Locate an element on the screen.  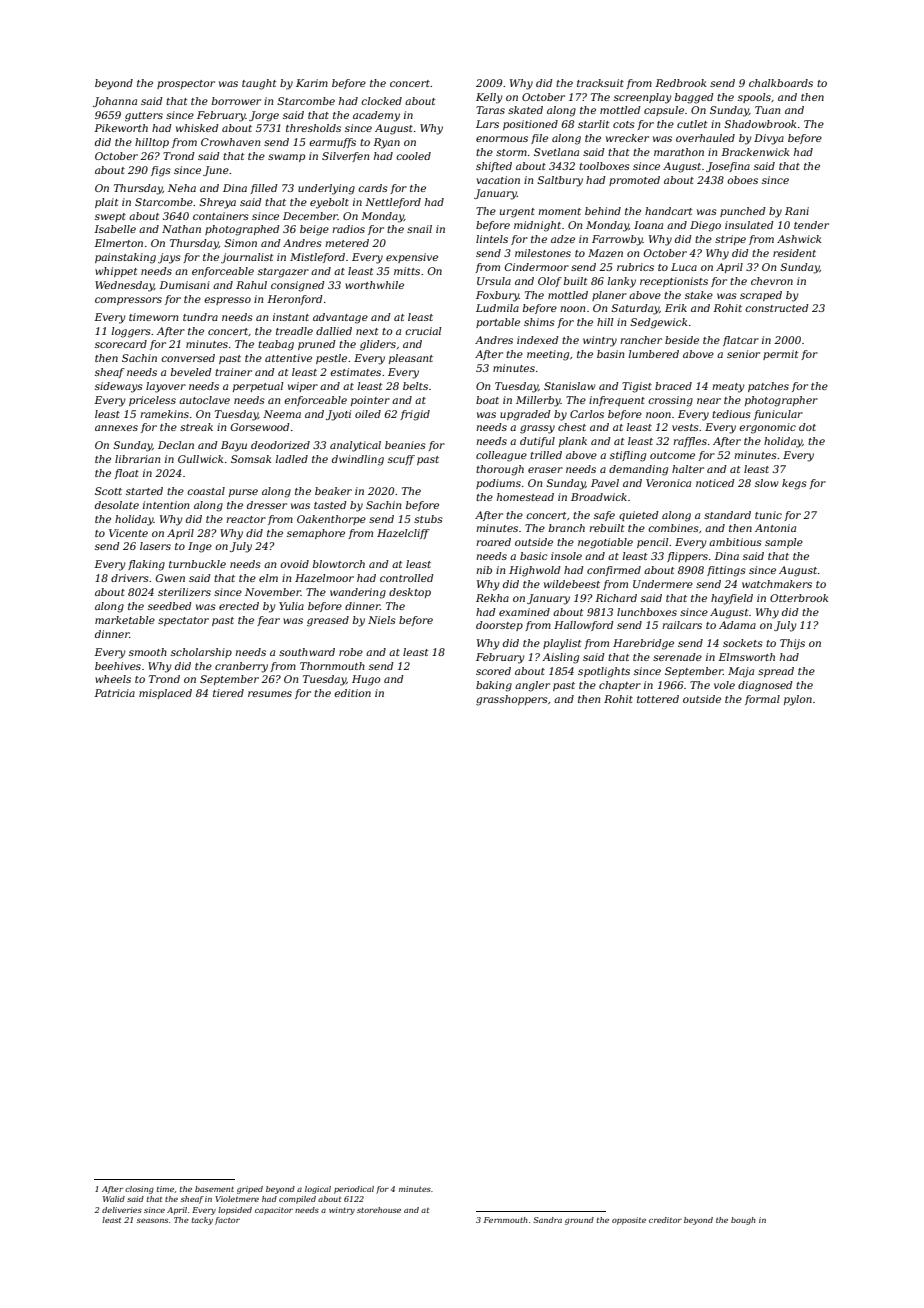
ground is located at coordinates (579, 1221).
